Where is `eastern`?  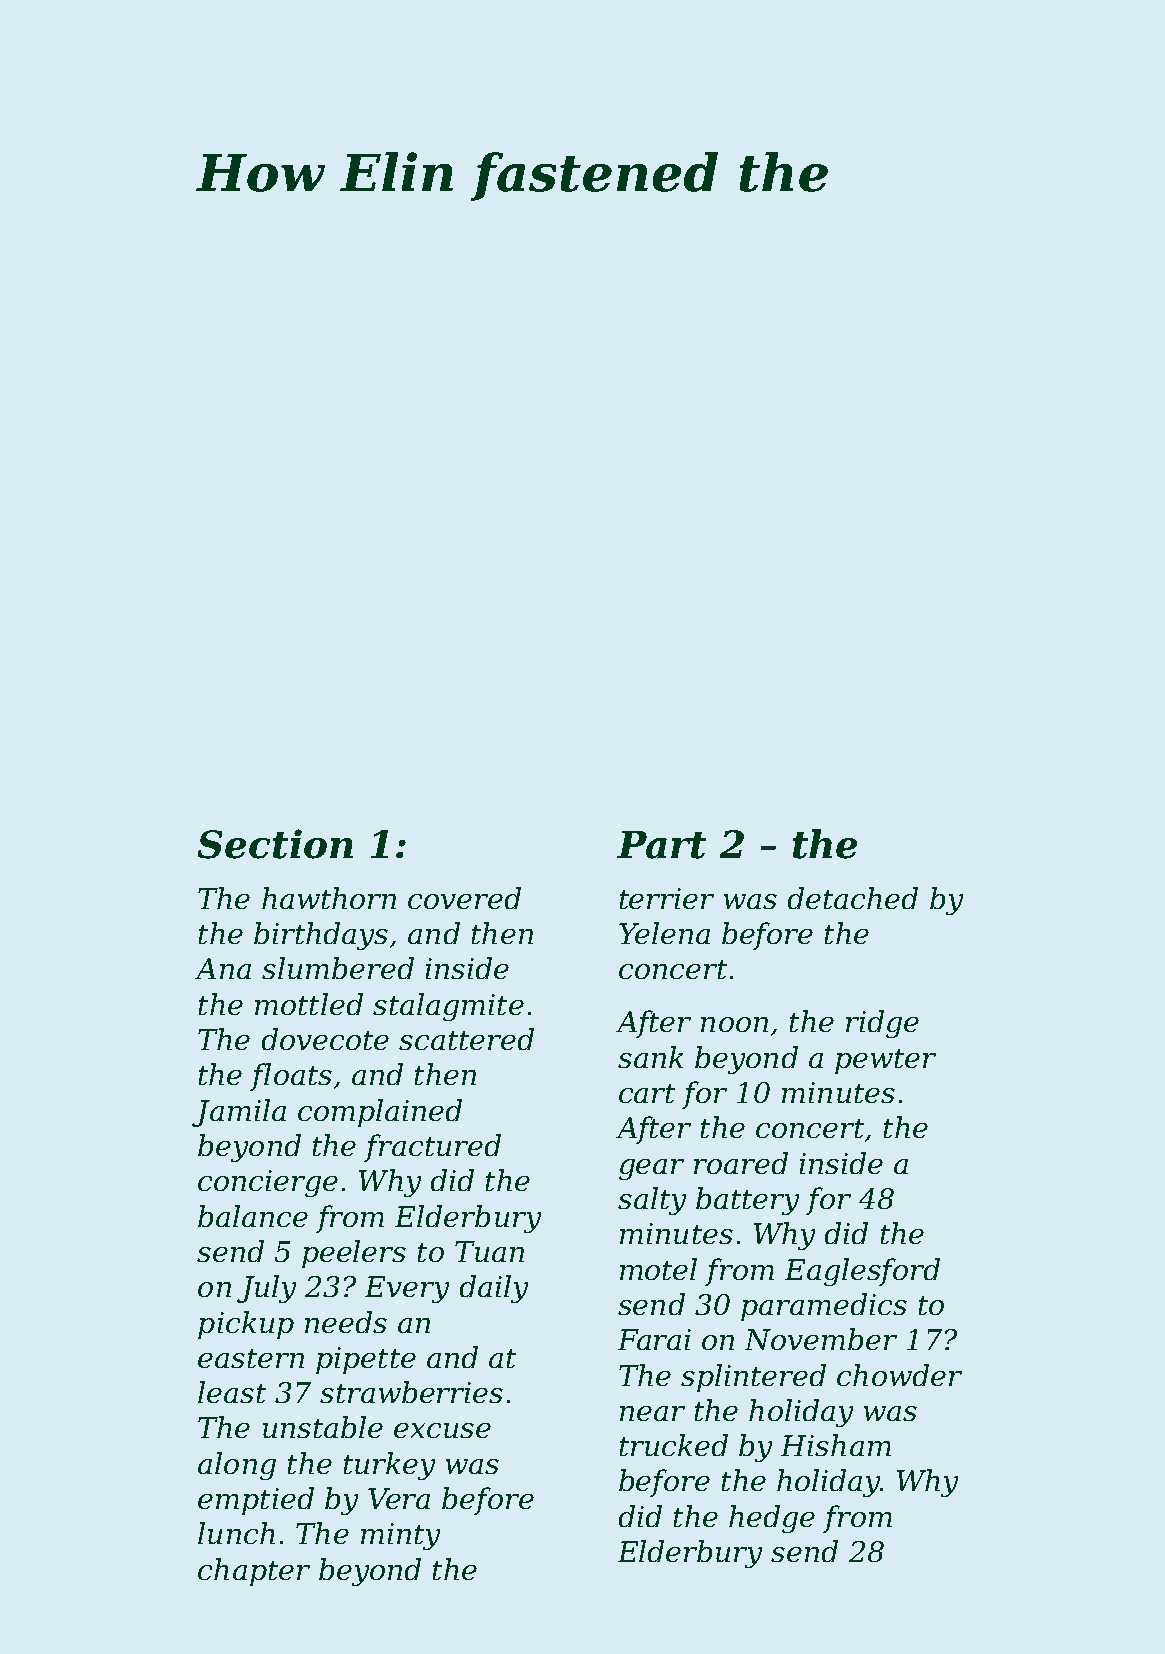 eastern is located at coordinates (251, 1358).
